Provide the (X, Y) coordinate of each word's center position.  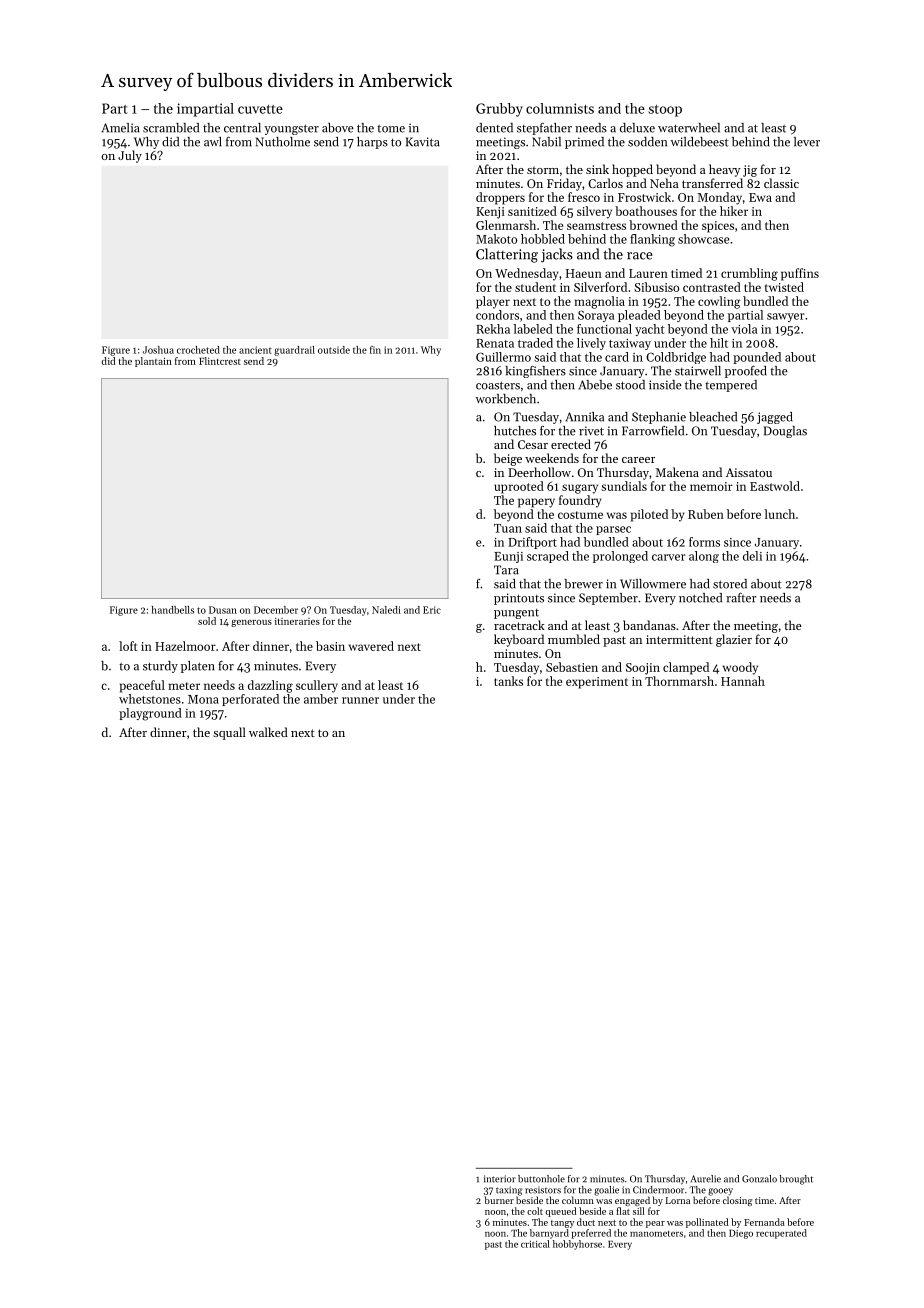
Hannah (743, 681)
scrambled (171, 128)
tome (391, 129)
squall (229, 733)
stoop (665, 111)
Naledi (386, 610)
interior (500, 1179)
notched (700, 598)
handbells (173, 610)
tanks (508, 681)
